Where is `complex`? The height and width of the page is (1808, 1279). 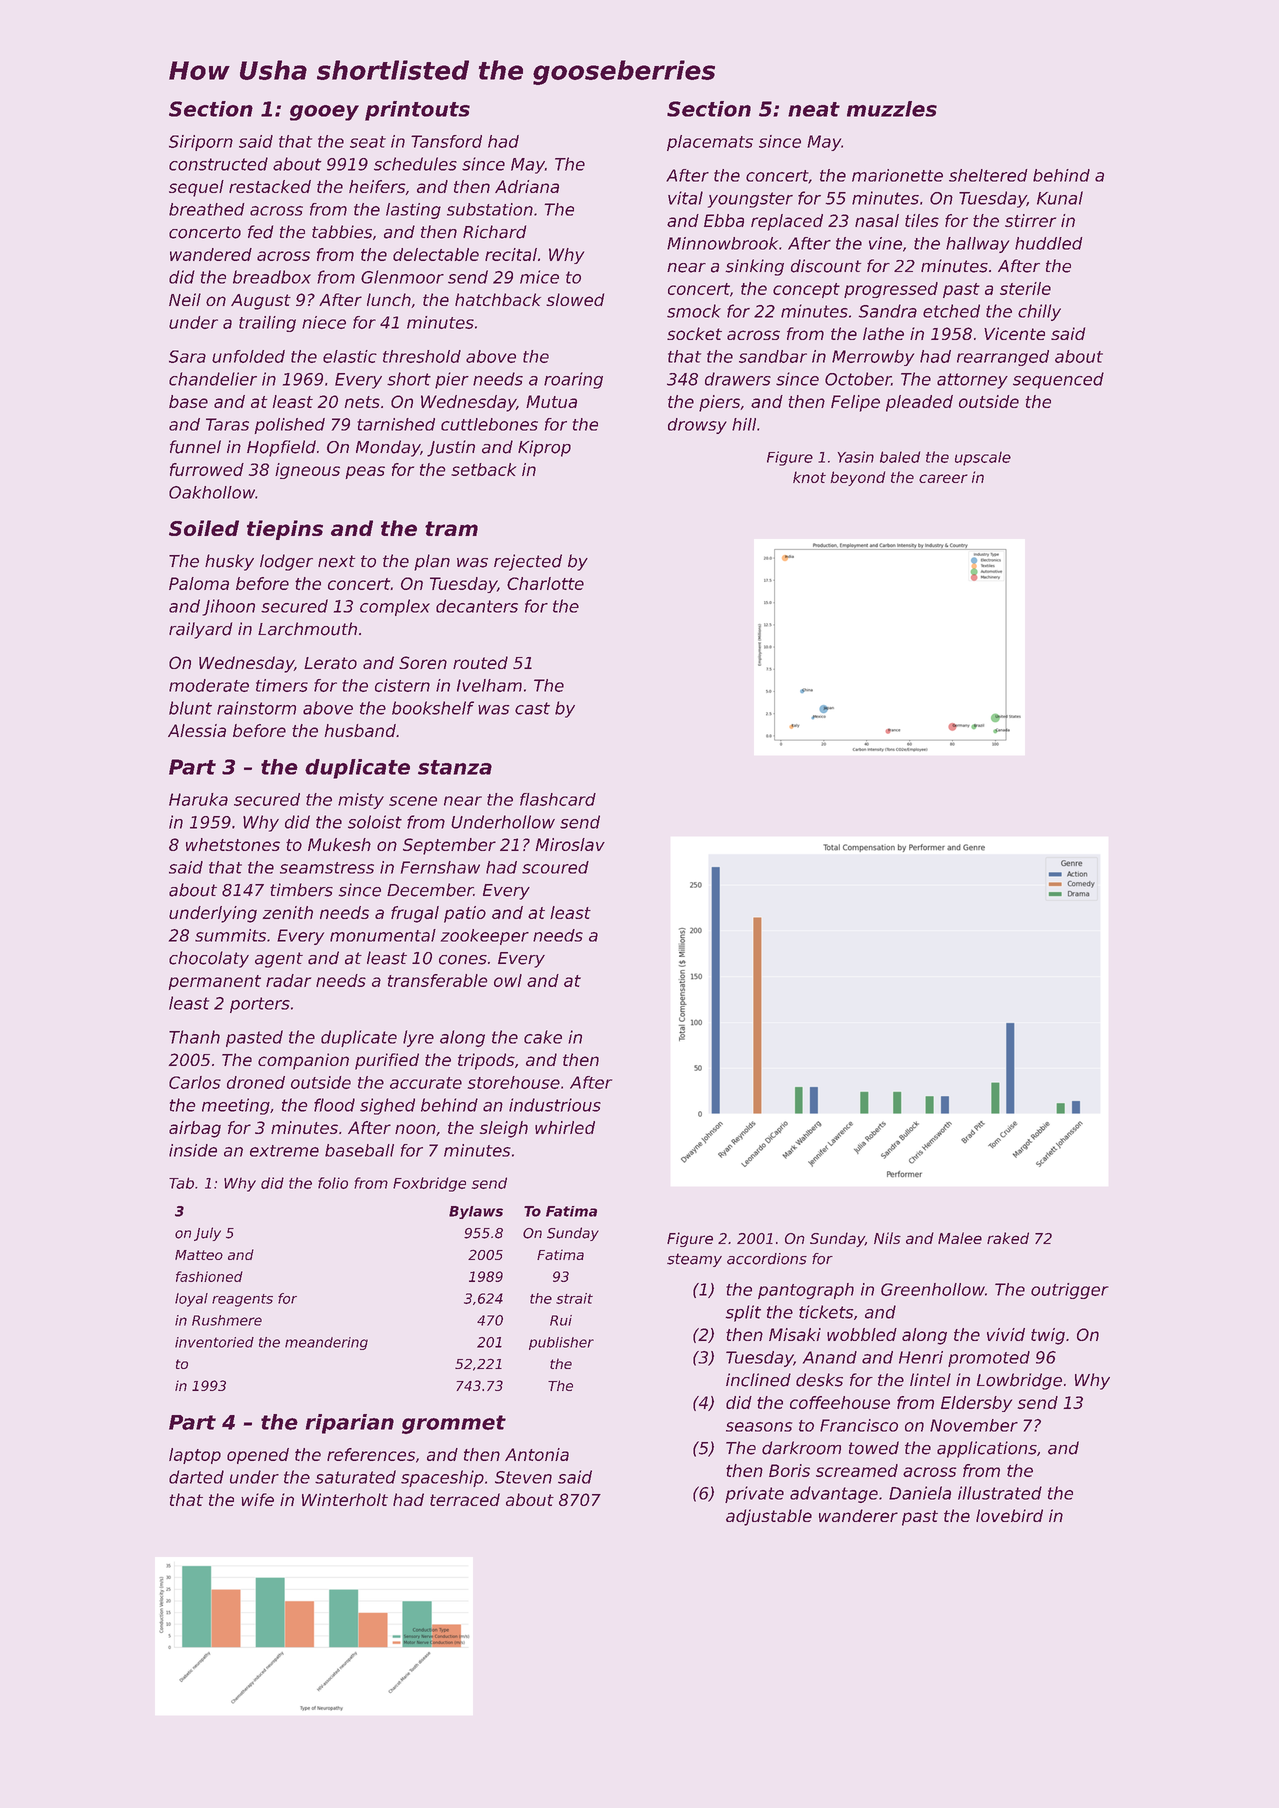
complex is located at coordinates (395, 607).
